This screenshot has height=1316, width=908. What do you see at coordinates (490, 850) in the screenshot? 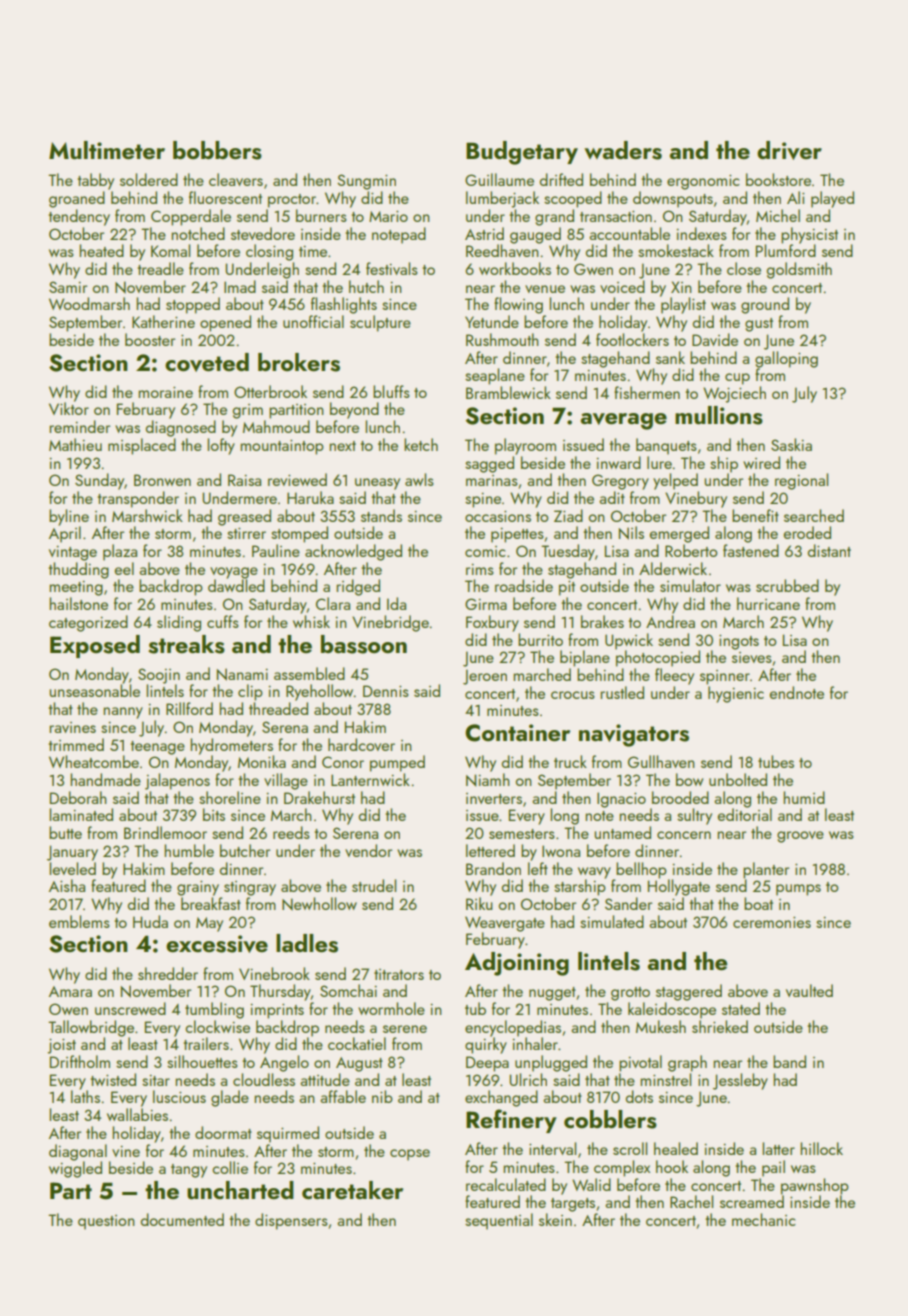
I see `lettered` at bounding box center [490, 850].
